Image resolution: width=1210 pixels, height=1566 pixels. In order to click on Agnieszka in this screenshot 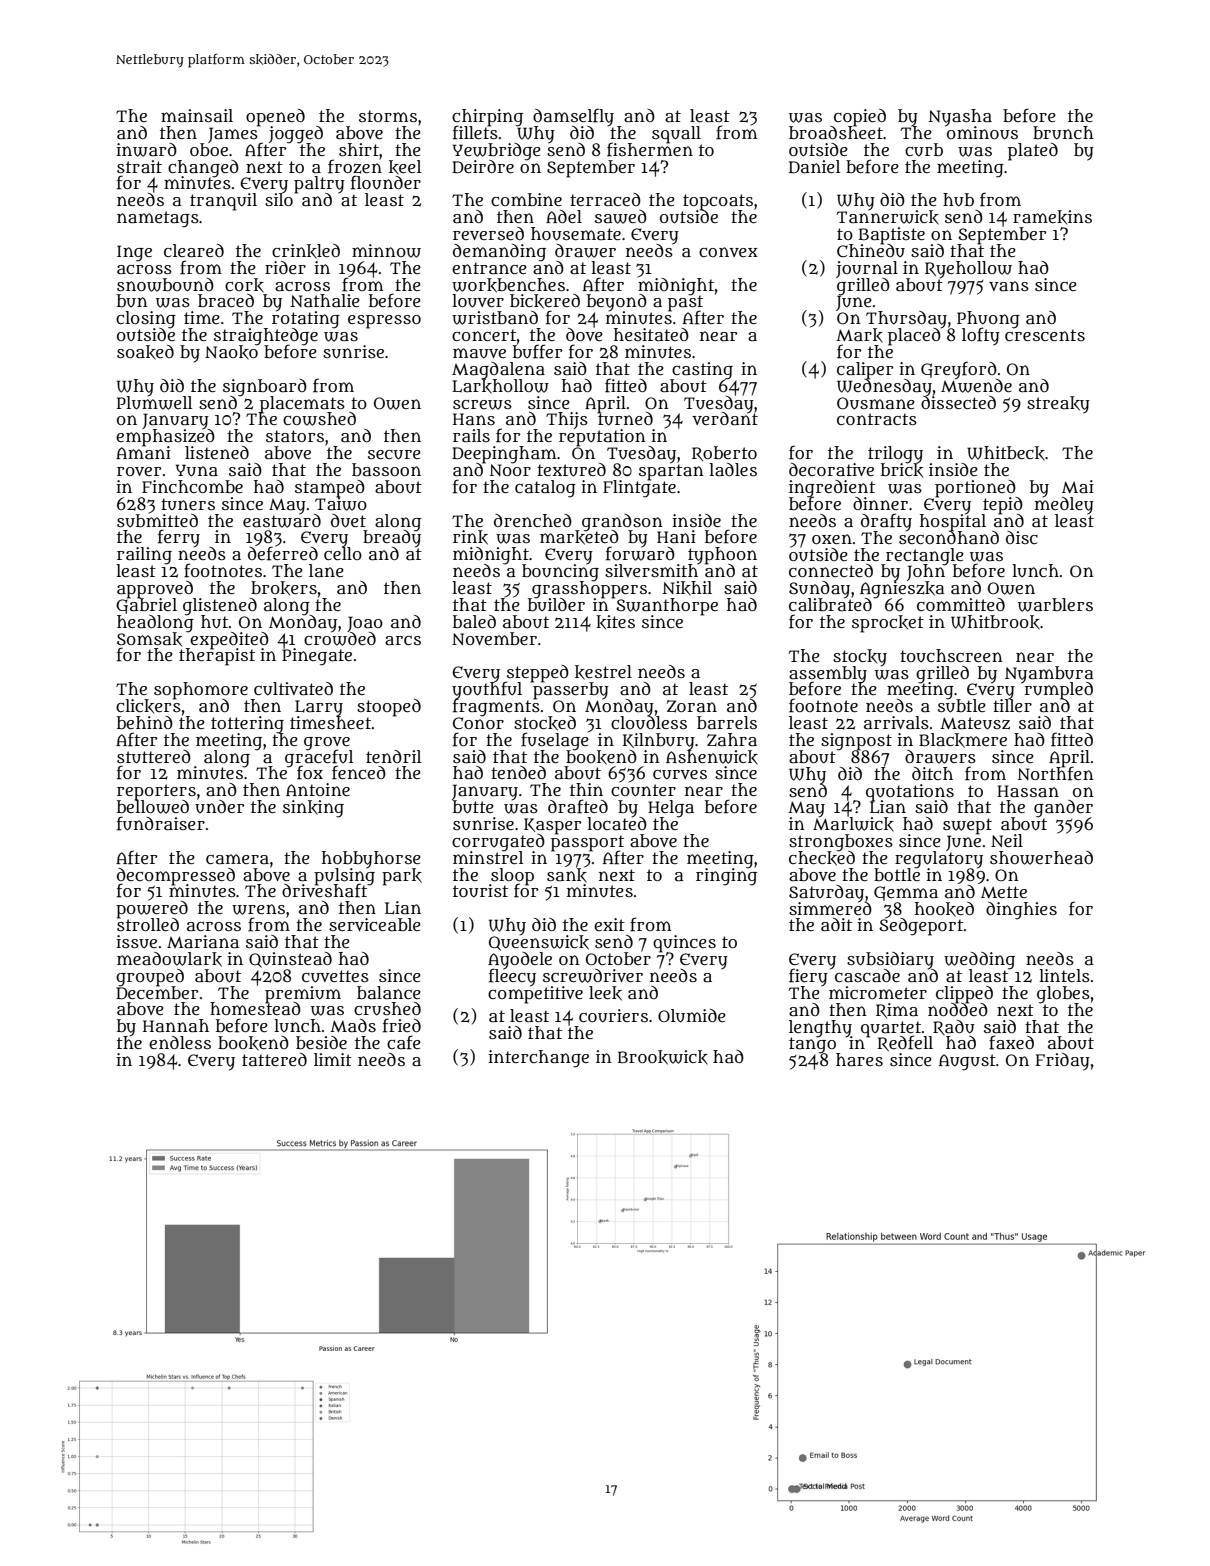, I will do `click(902, 589)`.
